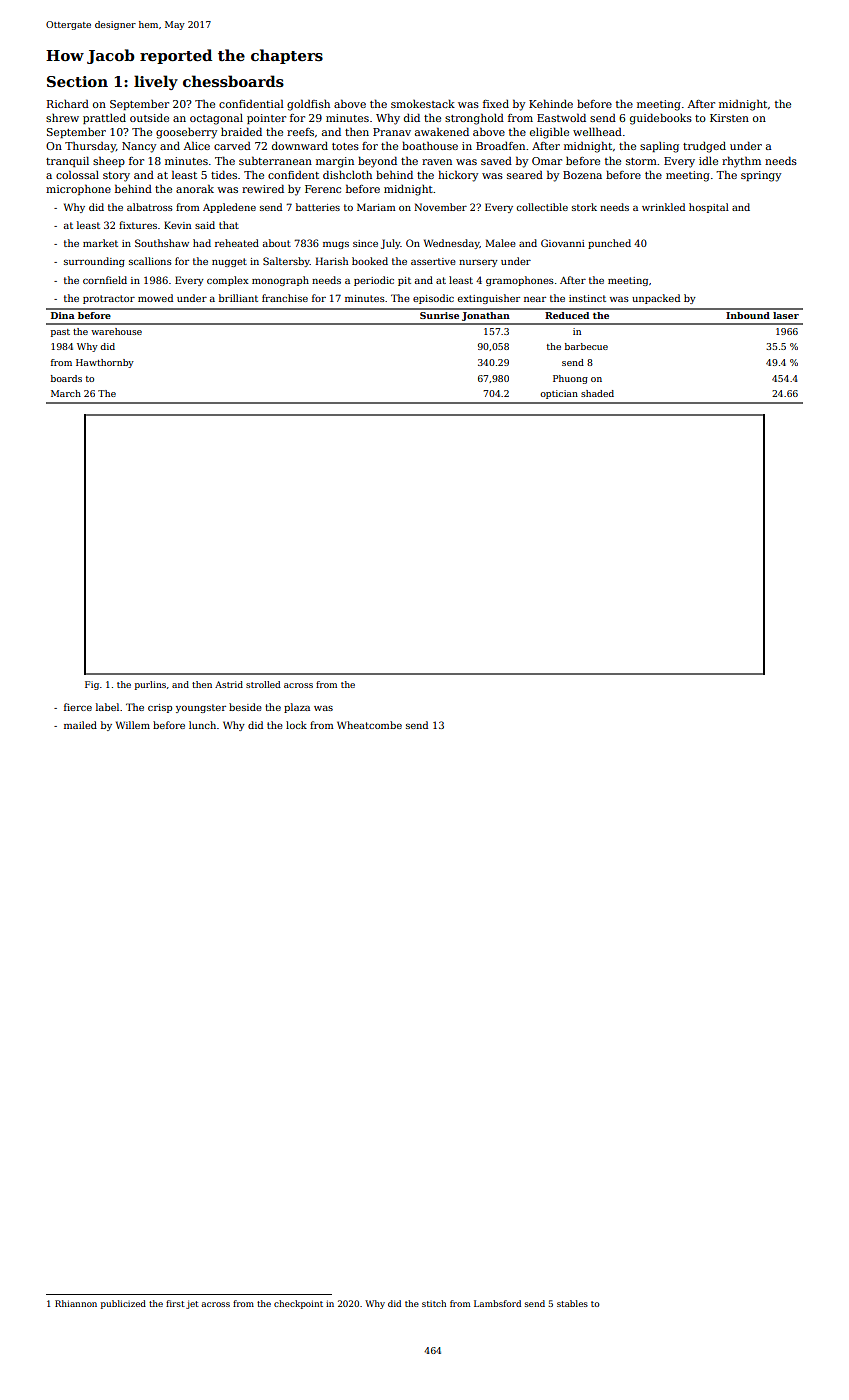 The image size is (849, 1400). I want to click on plaza, so click(297, 708).
